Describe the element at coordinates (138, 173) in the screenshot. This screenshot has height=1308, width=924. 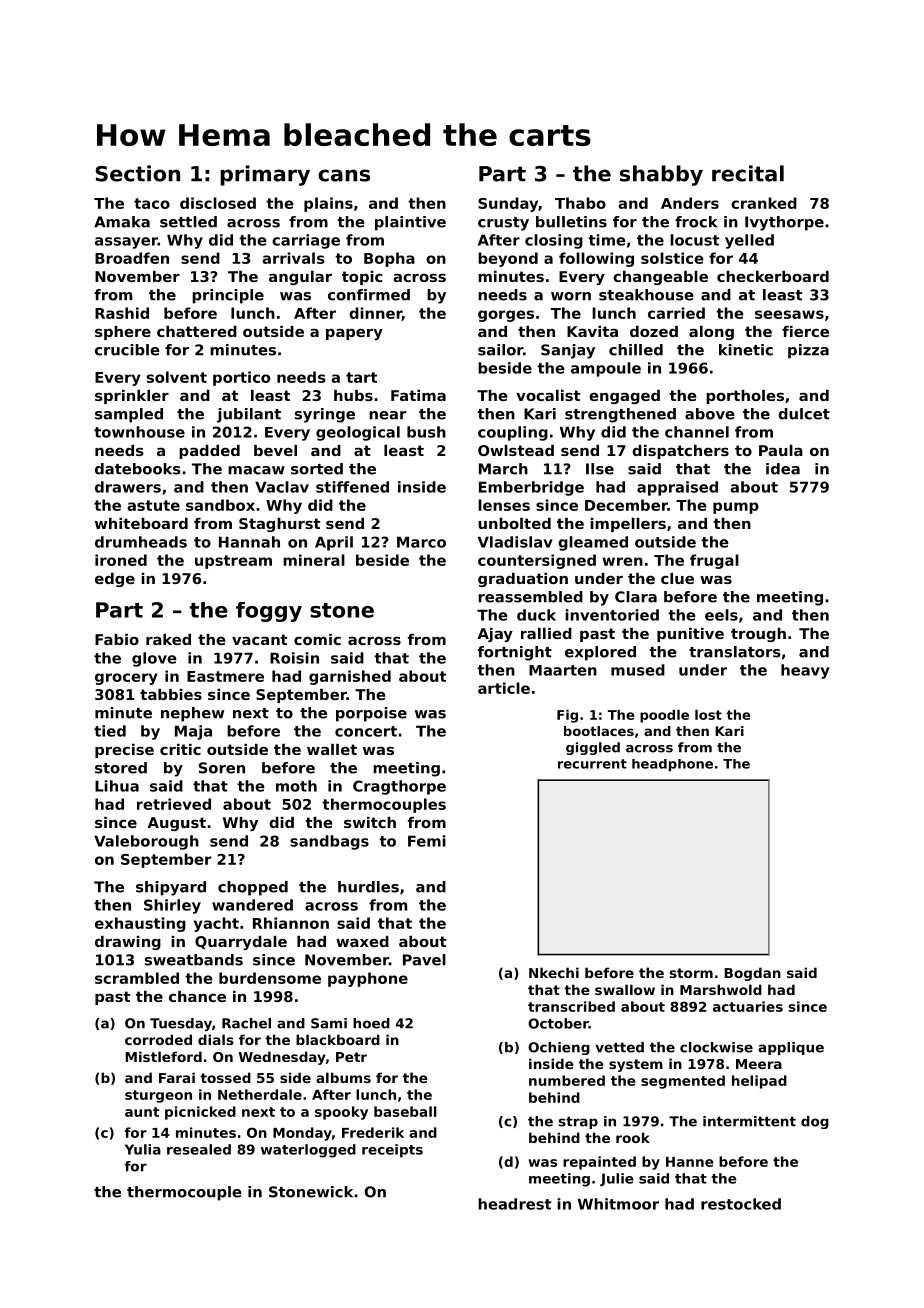
I see `Section` at that location.
